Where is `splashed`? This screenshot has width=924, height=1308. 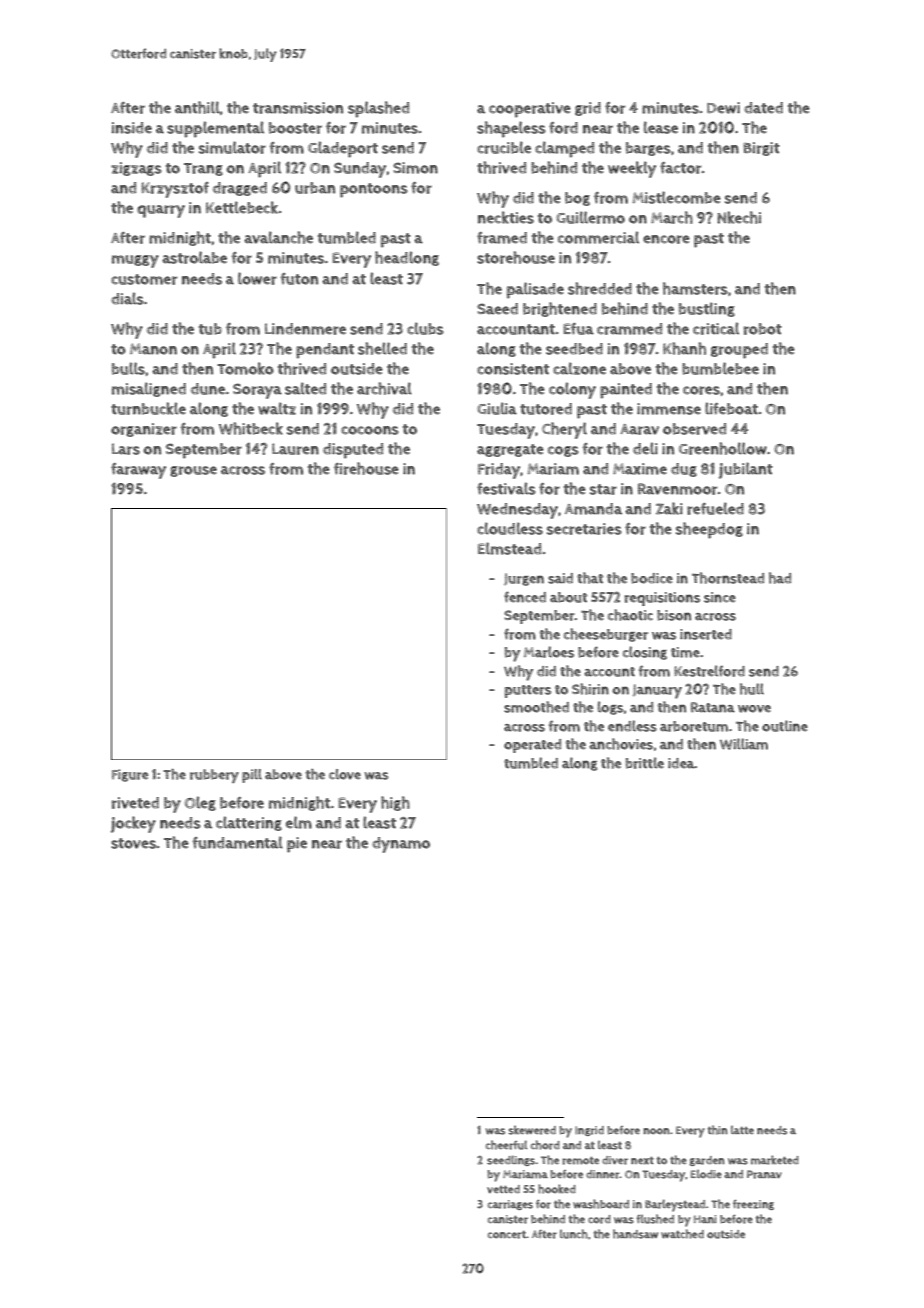
splashed is located at coordinates (378, 109).
